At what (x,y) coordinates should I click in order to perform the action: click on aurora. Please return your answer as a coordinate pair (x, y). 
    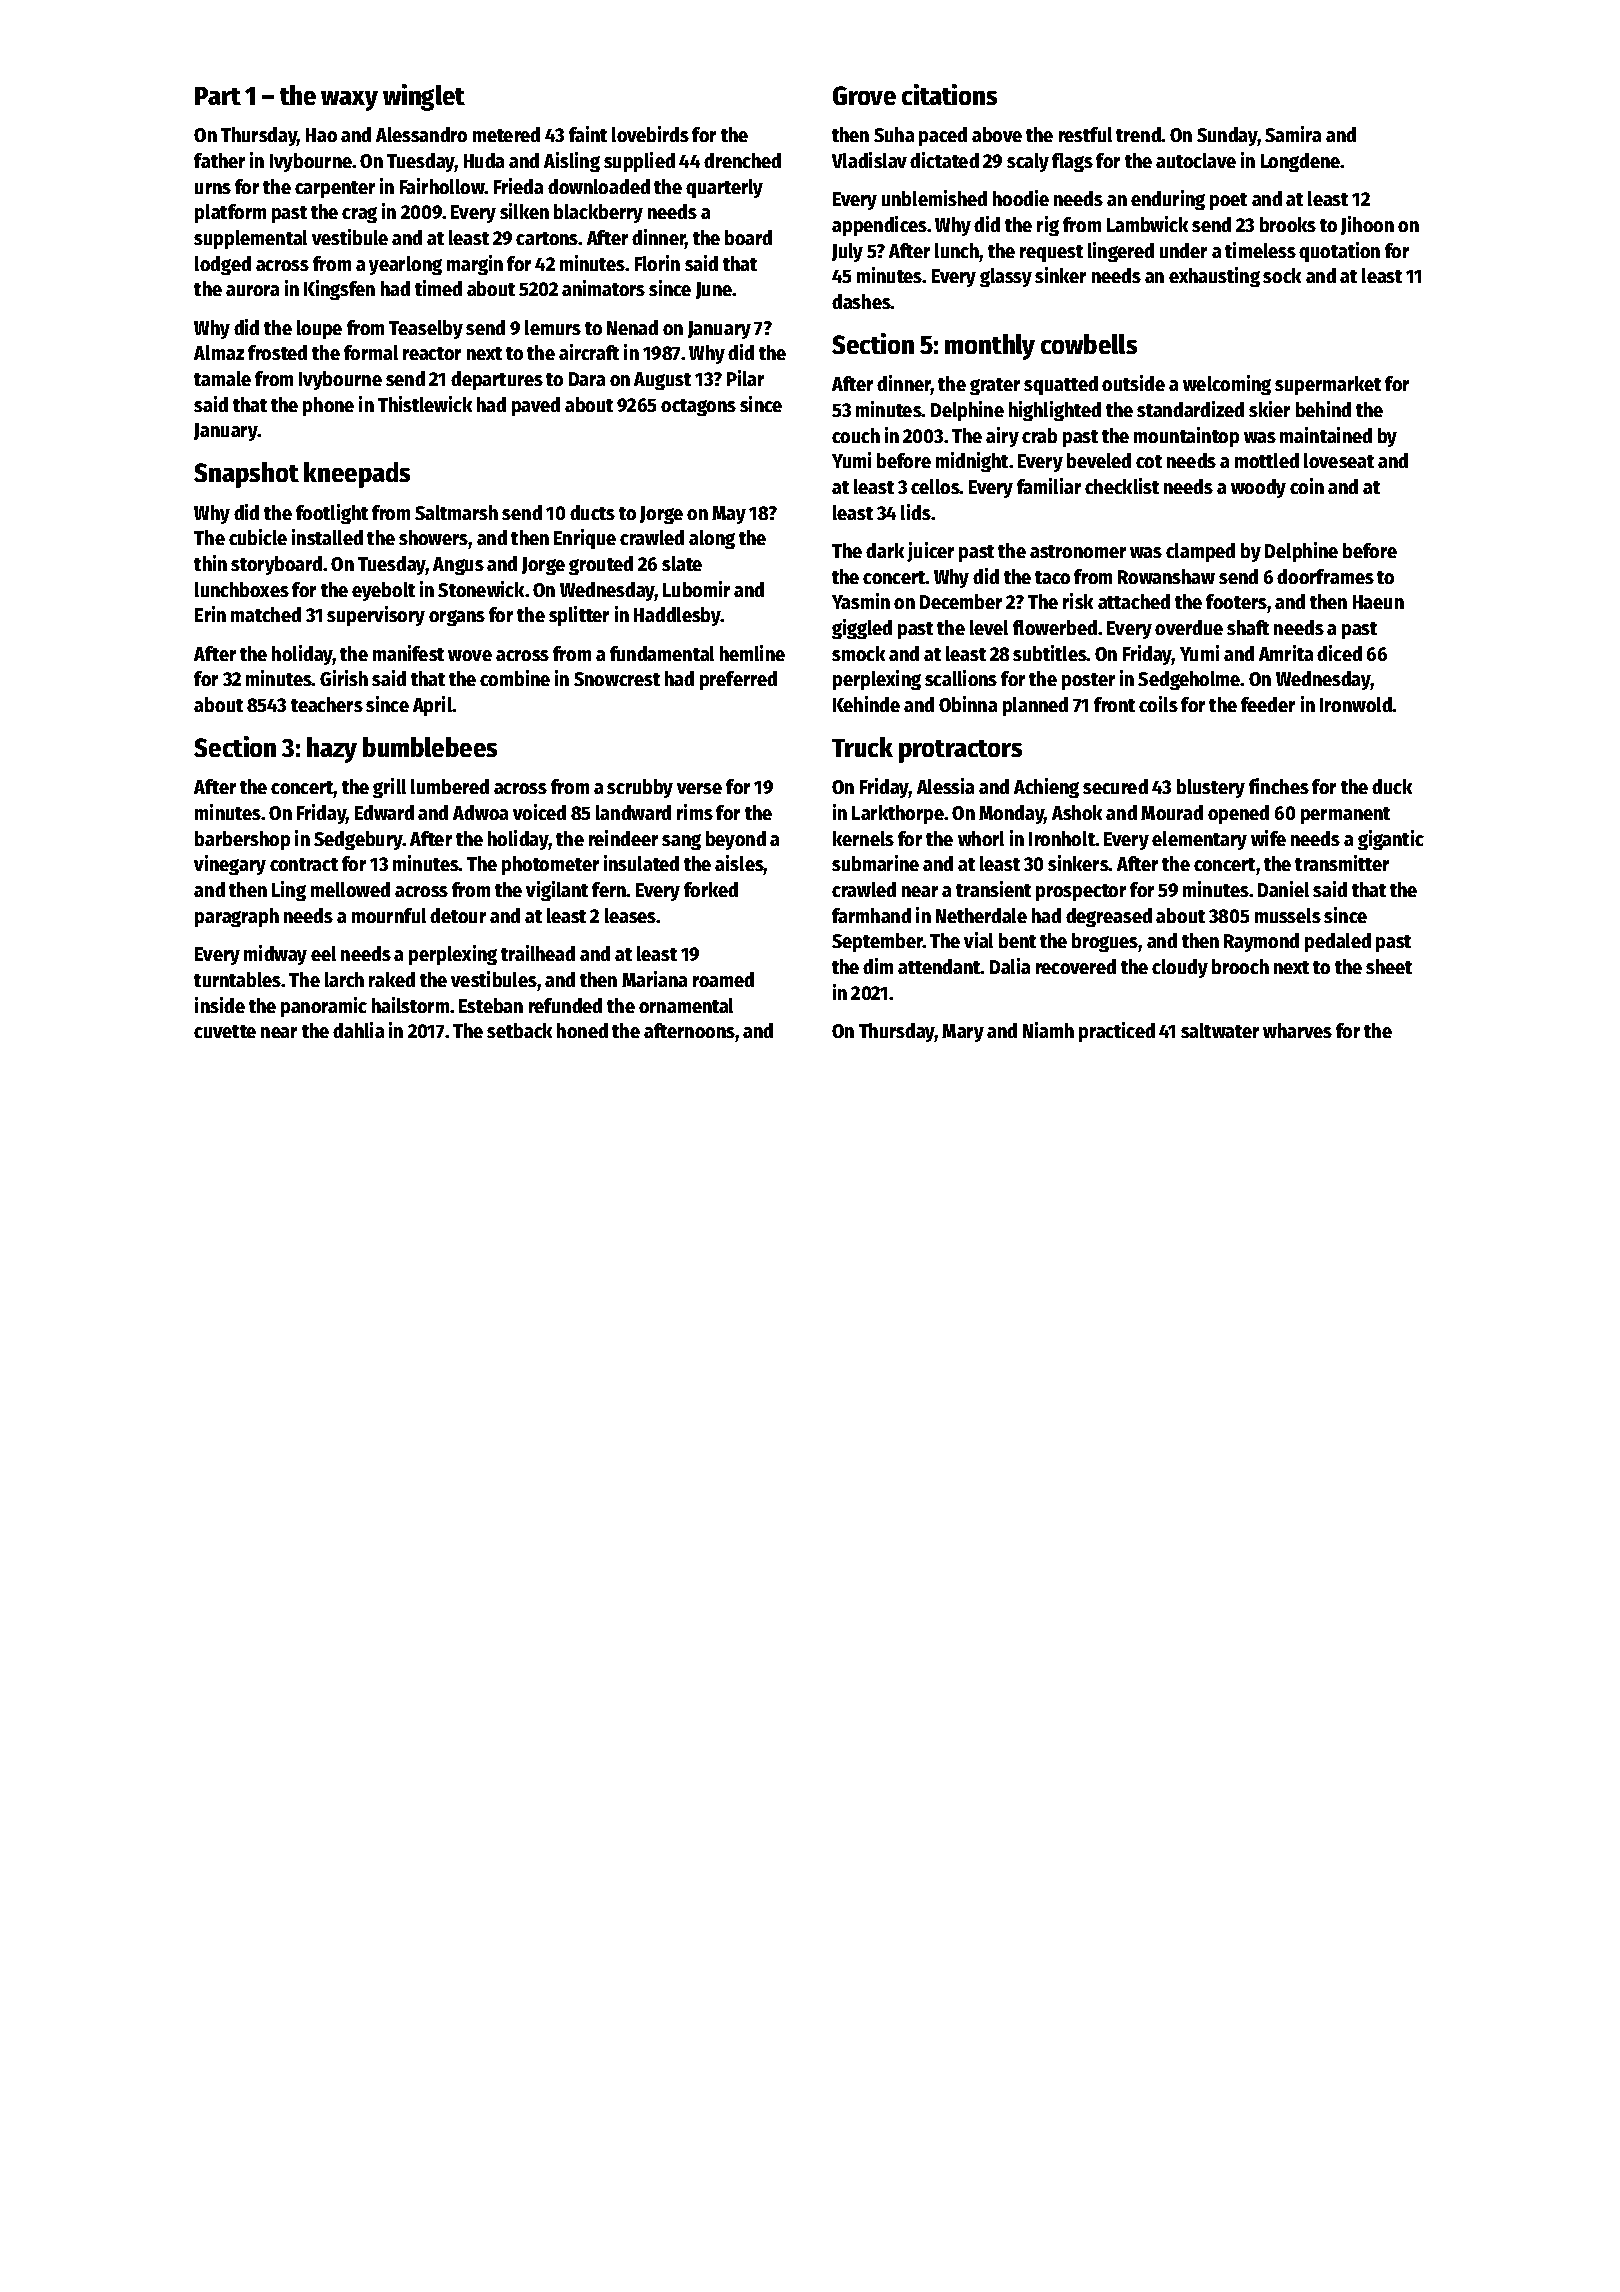
    Looking at the image, I should click on (252, 290).
